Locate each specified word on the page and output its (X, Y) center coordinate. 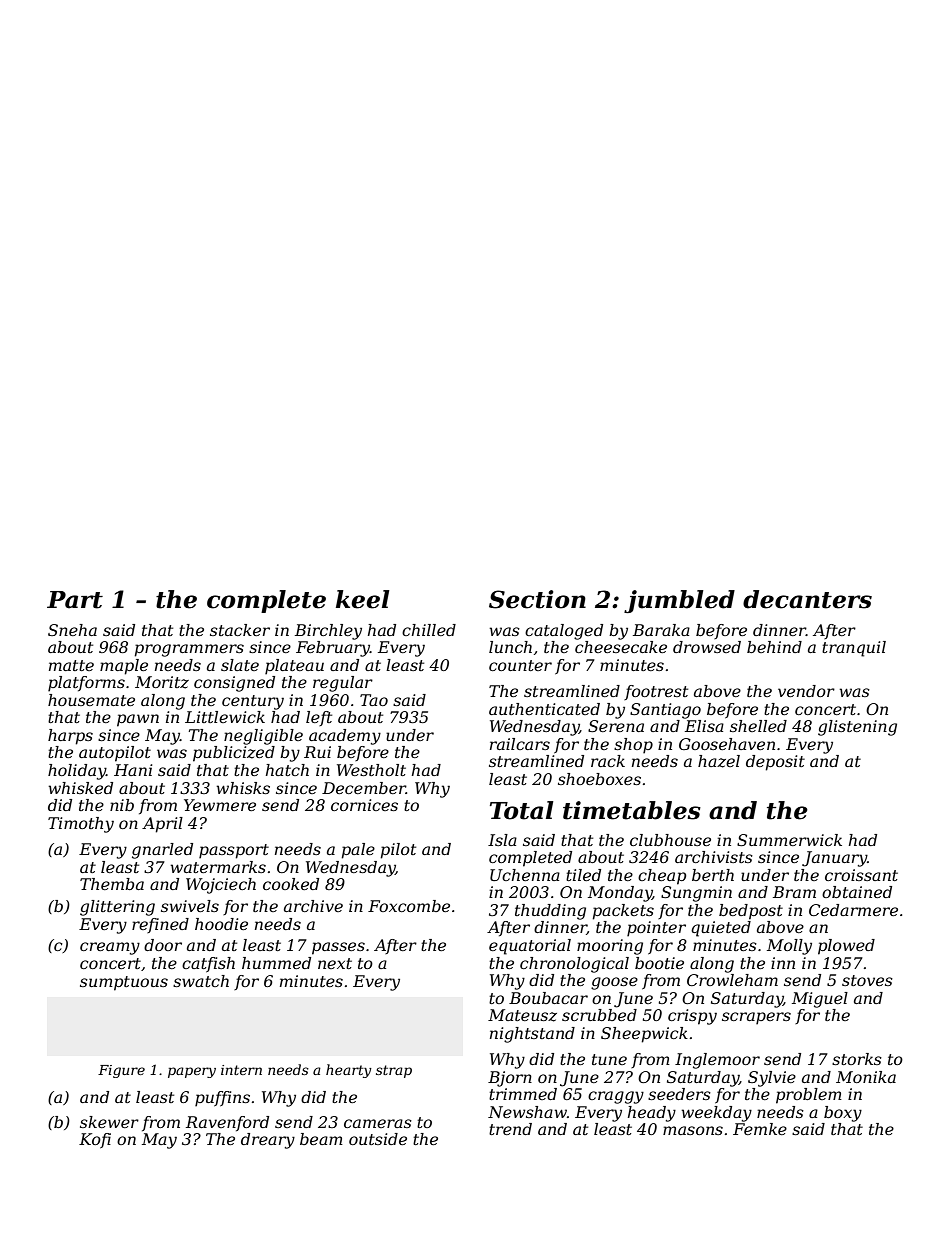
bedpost (751, 912)
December (364, 788)
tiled (583, 875)
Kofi (95, 1140)
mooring (610, 947)
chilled (429, 630)
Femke (760, 1129)
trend (510, 1129)
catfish (208, 964)
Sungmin (696, 894)
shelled (758, 726)
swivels (190, 906)
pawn (138, 720)
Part (75, 600)
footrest (656, 692)
